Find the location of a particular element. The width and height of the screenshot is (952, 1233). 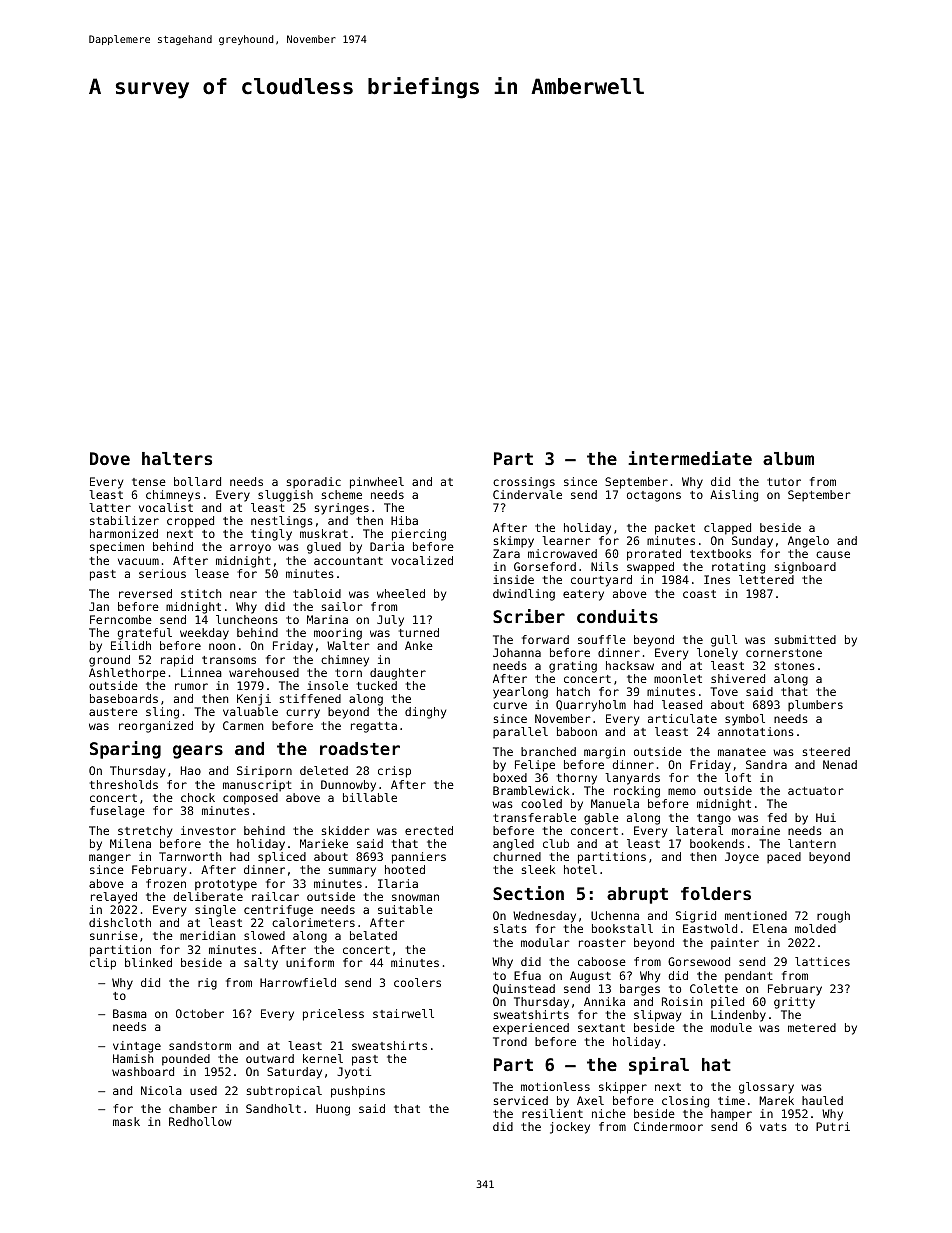

sporadic is located at coordinates (314, 483).
